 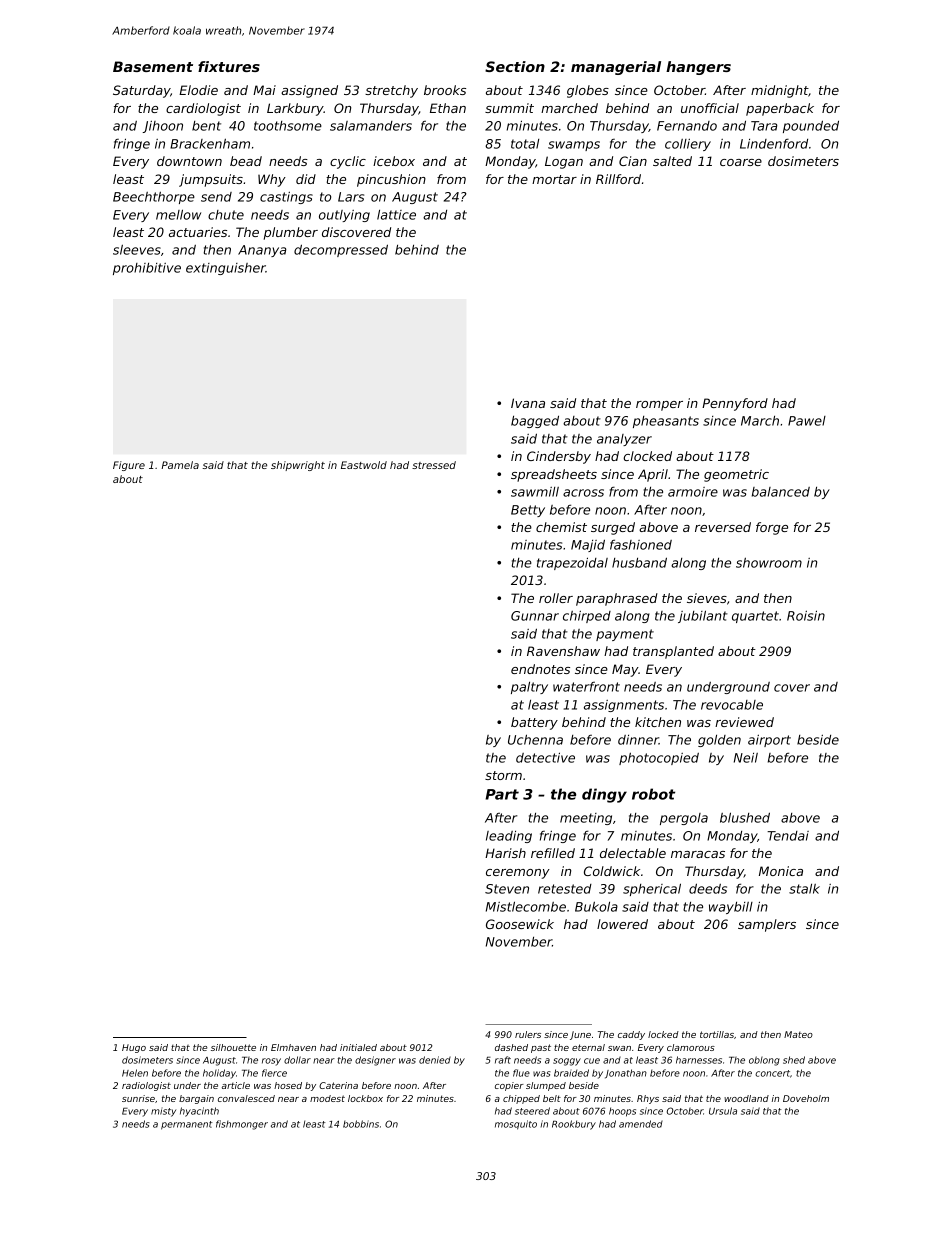 I want to click on Pawel, so click(x=807, y=421).
